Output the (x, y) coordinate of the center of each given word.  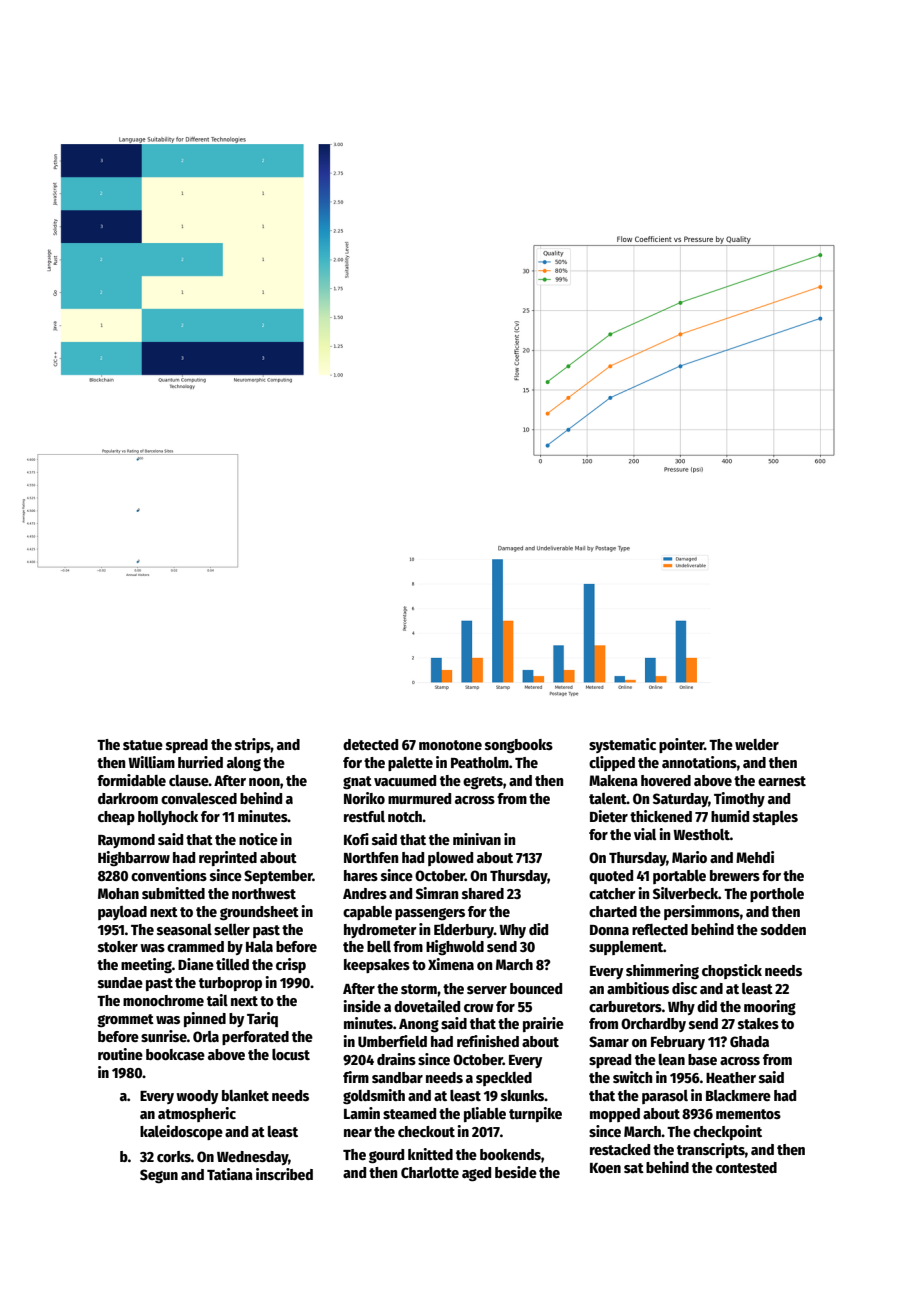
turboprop (230, 984)
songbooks (519, 746)
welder (757, 744)
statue (143, 745)
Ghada (749, 1041)
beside (516, 1172)
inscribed (284, 1174)
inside (362, 1006)
